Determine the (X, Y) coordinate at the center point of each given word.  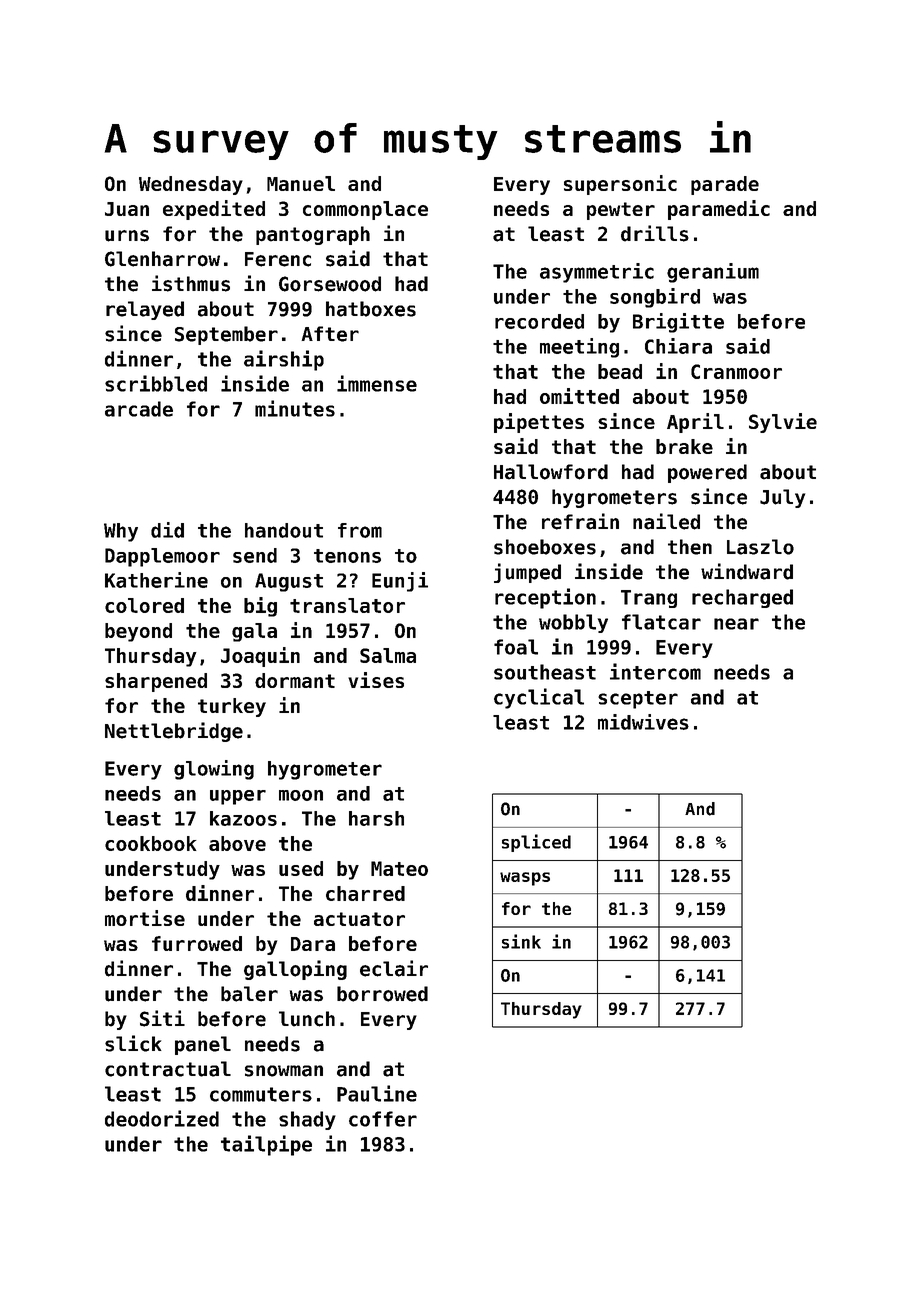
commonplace (365, 210)
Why (121, 532)
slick (133, 1043)
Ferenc (278, 259)
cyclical (539, 698)
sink (521, 941)
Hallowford (551, 472)
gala (254, 632)
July (782, 498)
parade (725, 185)
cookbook (151, 843)
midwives (643, 722)
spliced (536, 843)
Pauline (377, 1093)
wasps (525, 879)
